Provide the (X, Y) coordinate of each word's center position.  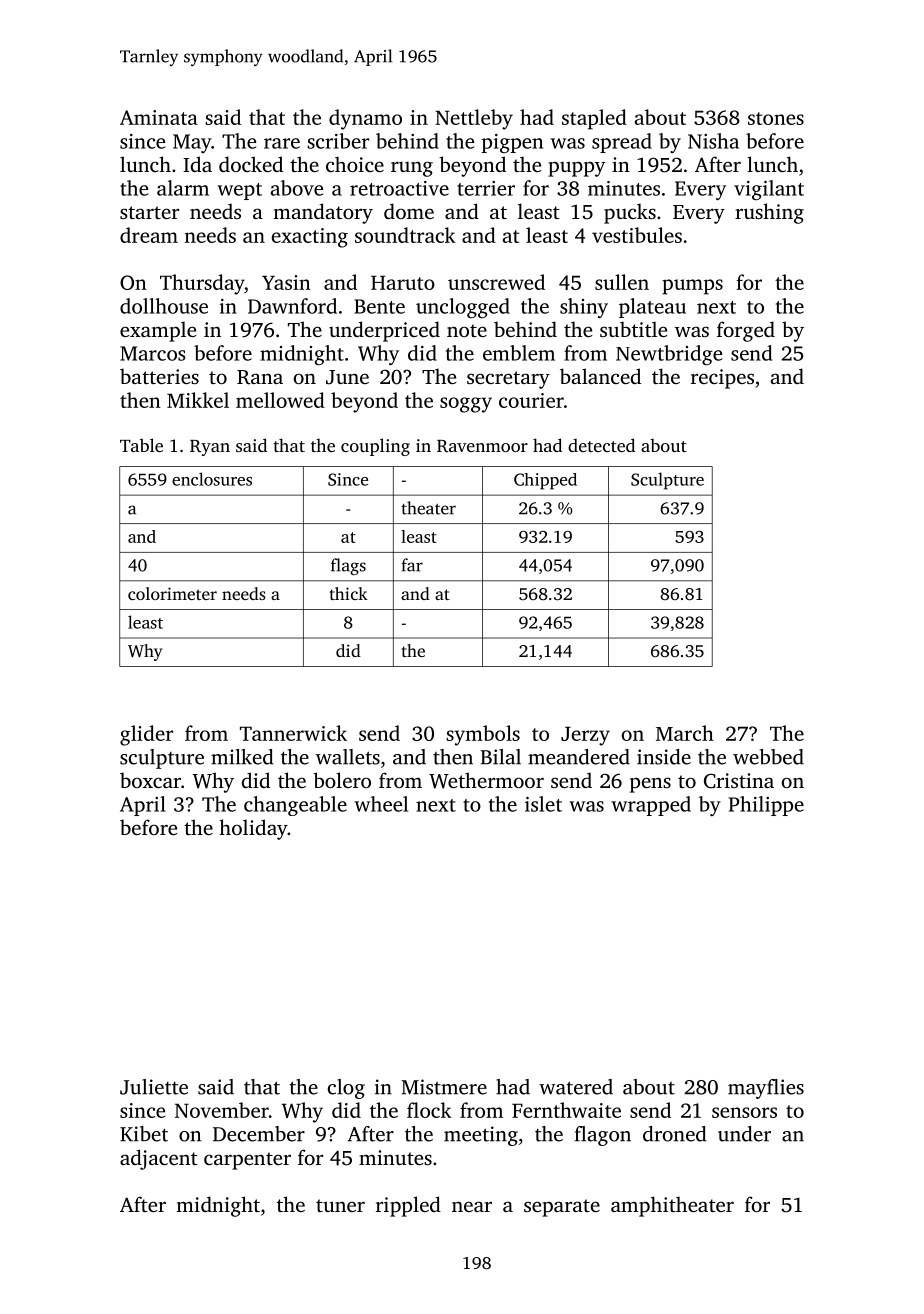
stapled (594, 119)
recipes (722, 379)
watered (576, 1087)
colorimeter (172, 593)
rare (282, 143)
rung (412, 169)
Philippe (766, 806)
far (412, 565)
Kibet (144, 1134)
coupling (375, 447)
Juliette (154, 1087)
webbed (768, 757)
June (347, 377)
